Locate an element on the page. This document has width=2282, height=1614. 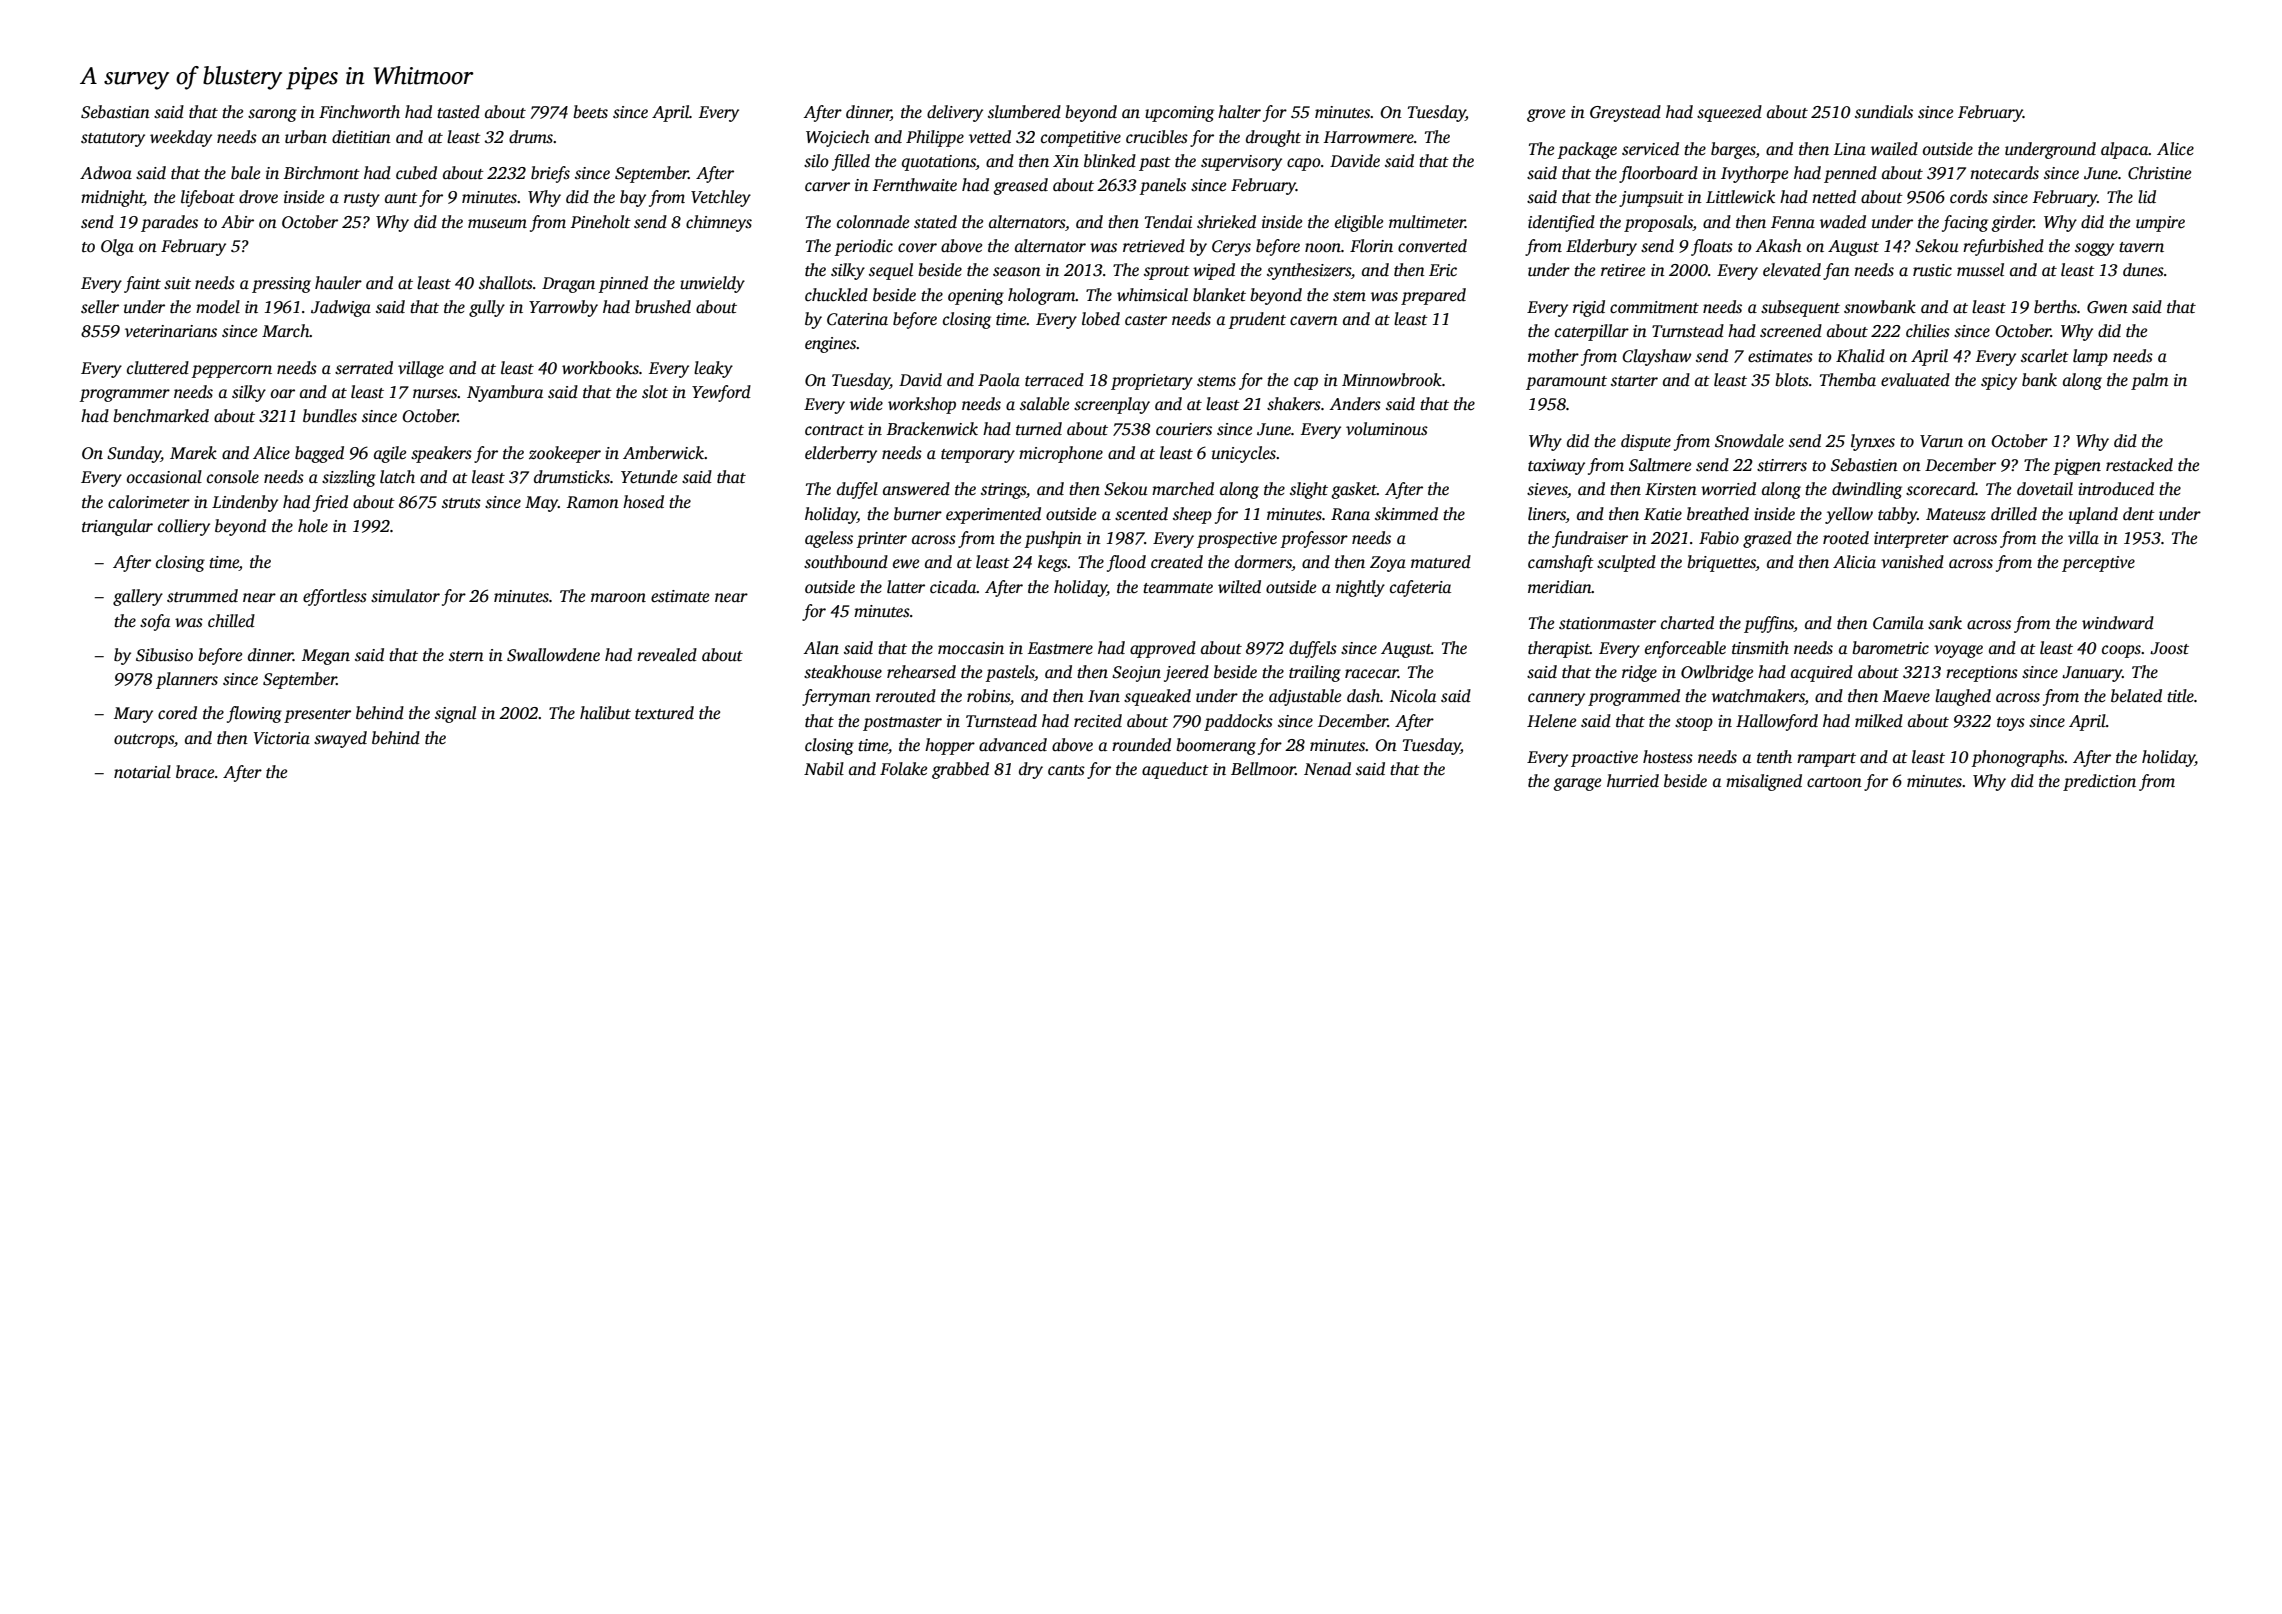
screenplay is located at coordinates (1112, 405).
